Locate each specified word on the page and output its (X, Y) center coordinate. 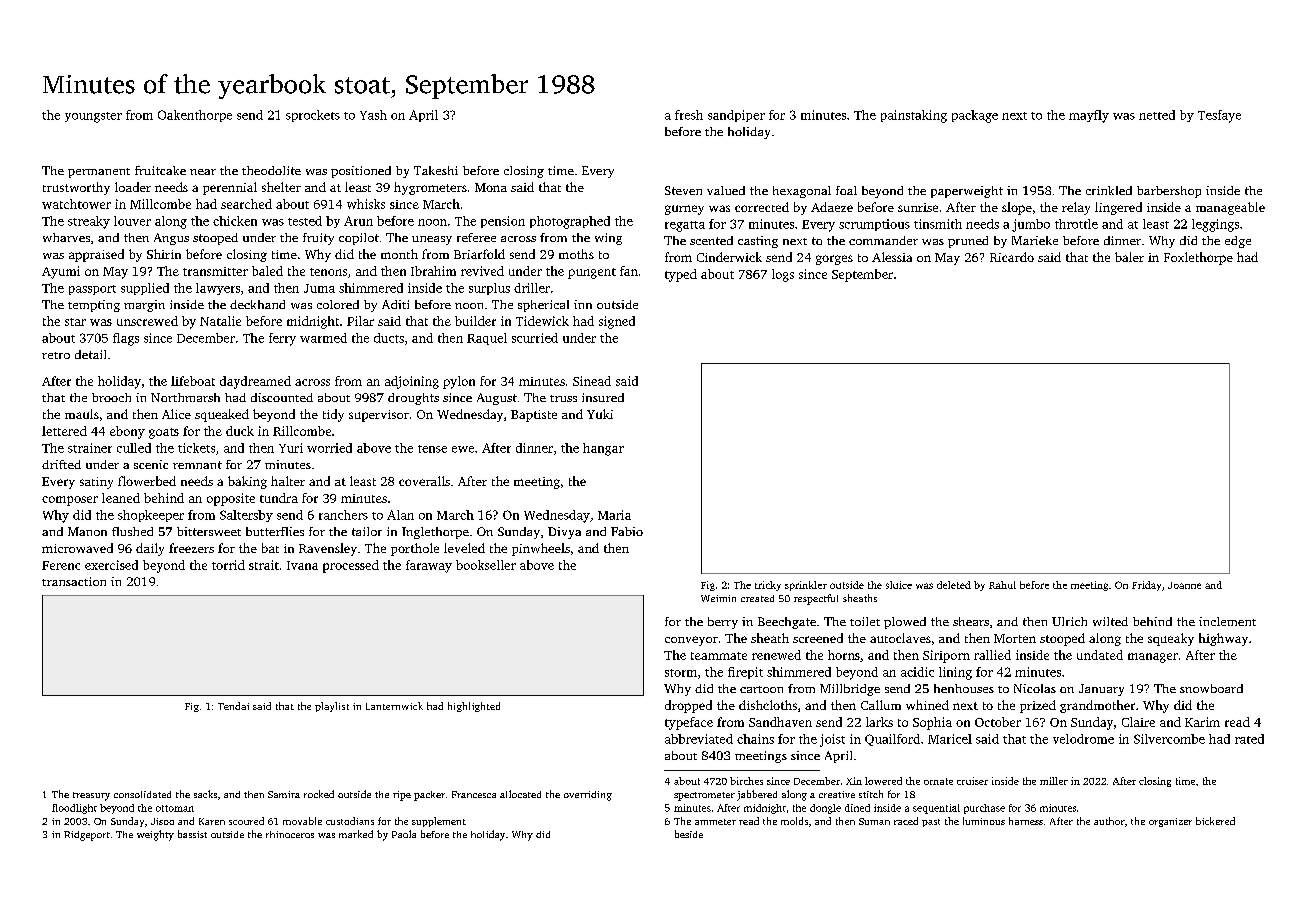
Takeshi (436, 170)
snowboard (1211, 688)
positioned (361, 172)
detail (90, 354)
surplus (489, 289)
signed (617, 322)
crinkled (1109, 190)
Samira (284, 794)
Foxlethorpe (1198, 258)
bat (270, 548)
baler (1129, 257)
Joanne (1184, 585)
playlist (332, 707)
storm (681, 673)
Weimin (718, 598)
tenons (328, 272)
